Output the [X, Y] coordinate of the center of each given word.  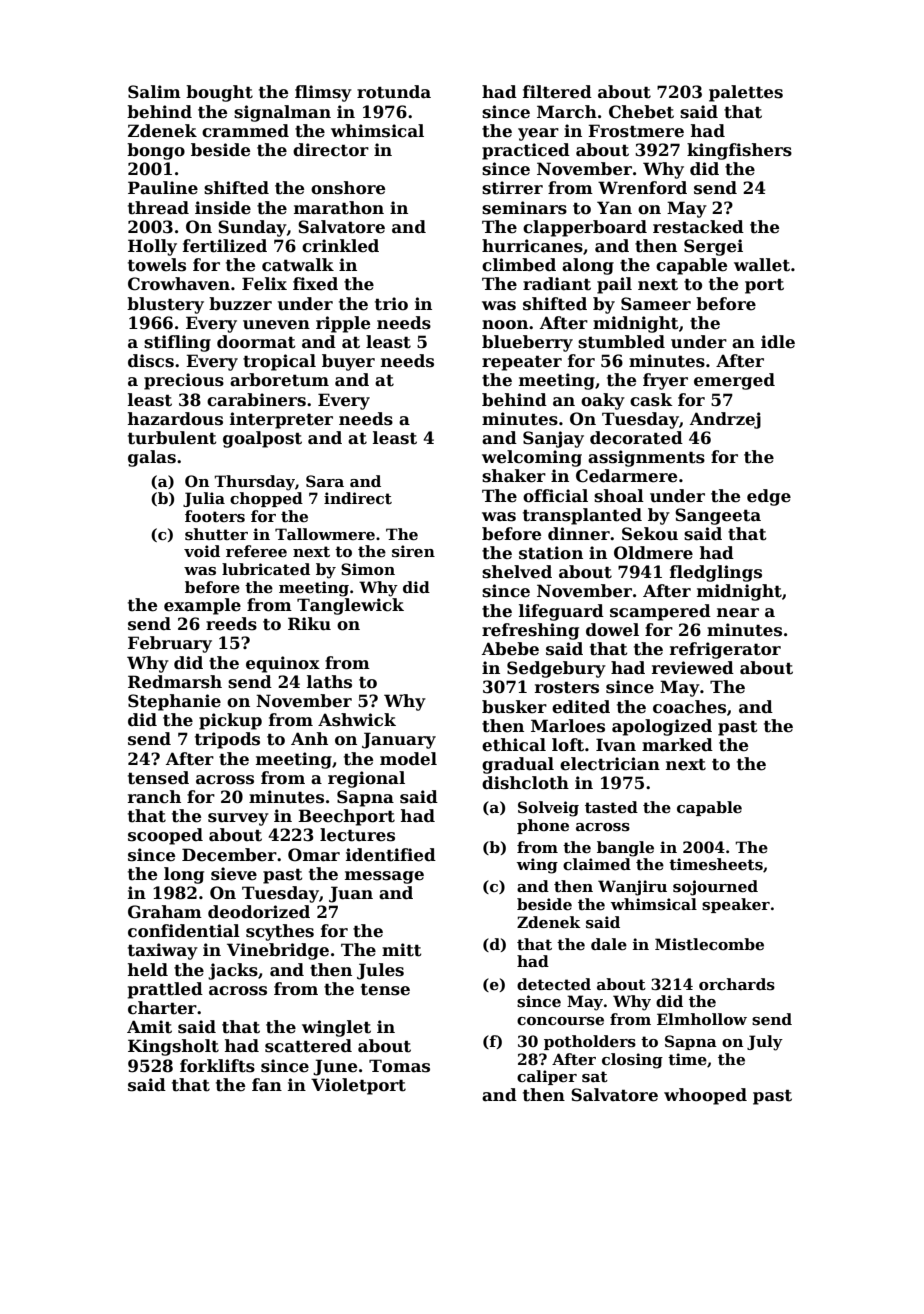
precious [184, 381]
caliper [547, 1077]
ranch [154, 797]
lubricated [266, 569]
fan [267, 1084]
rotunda [394, 92]
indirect [358, 498]
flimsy [323, 93]
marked [677, 745]
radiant [557, 284]
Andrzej [725, 420]
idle [778, 342]
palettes [746, 93]
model [408, 759]
